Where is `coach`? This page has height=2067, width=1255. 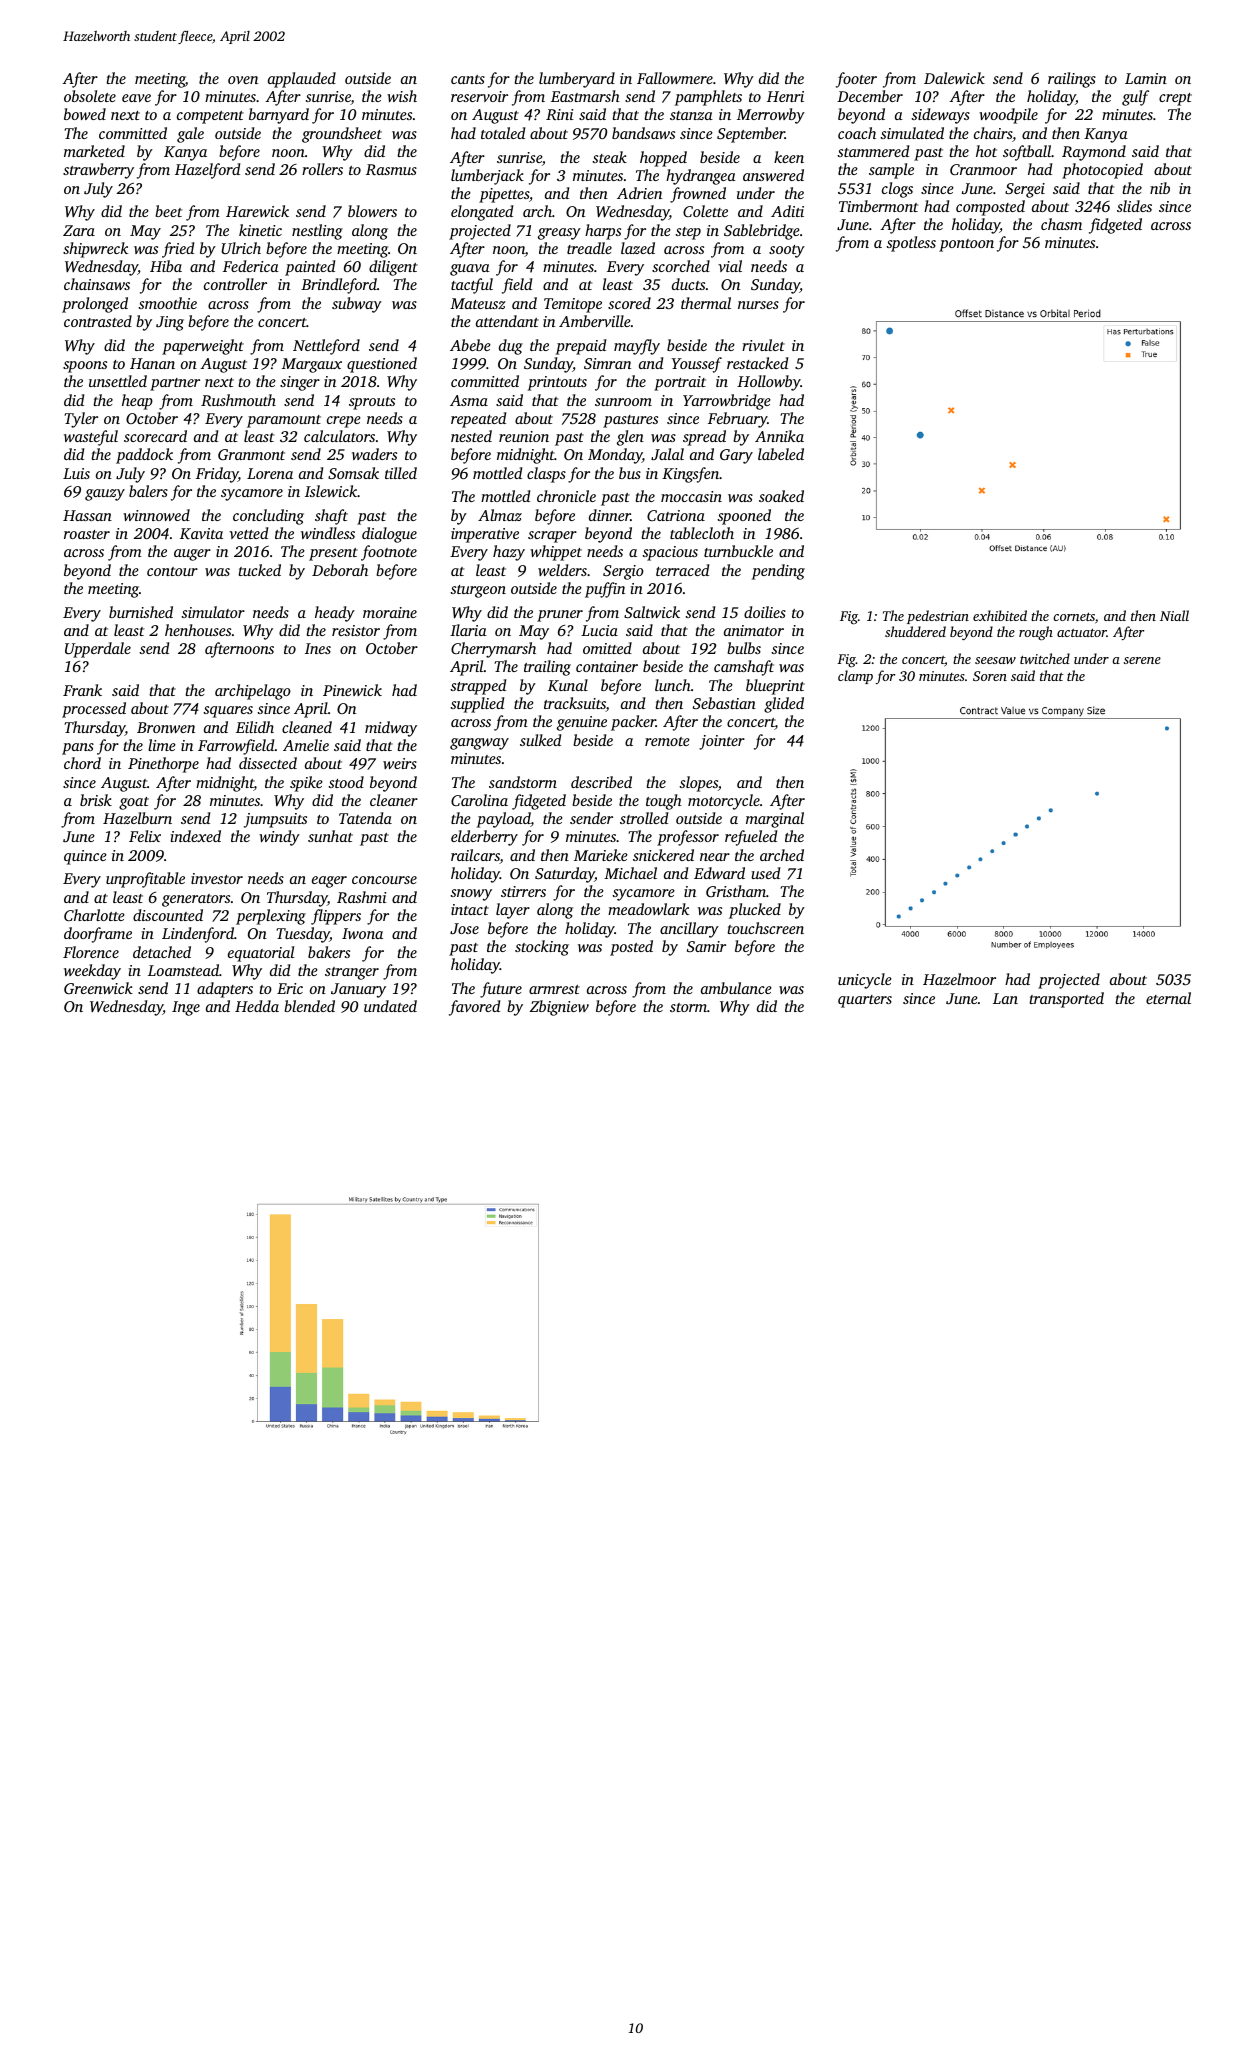
coach is located at coordinates (857, 133).
